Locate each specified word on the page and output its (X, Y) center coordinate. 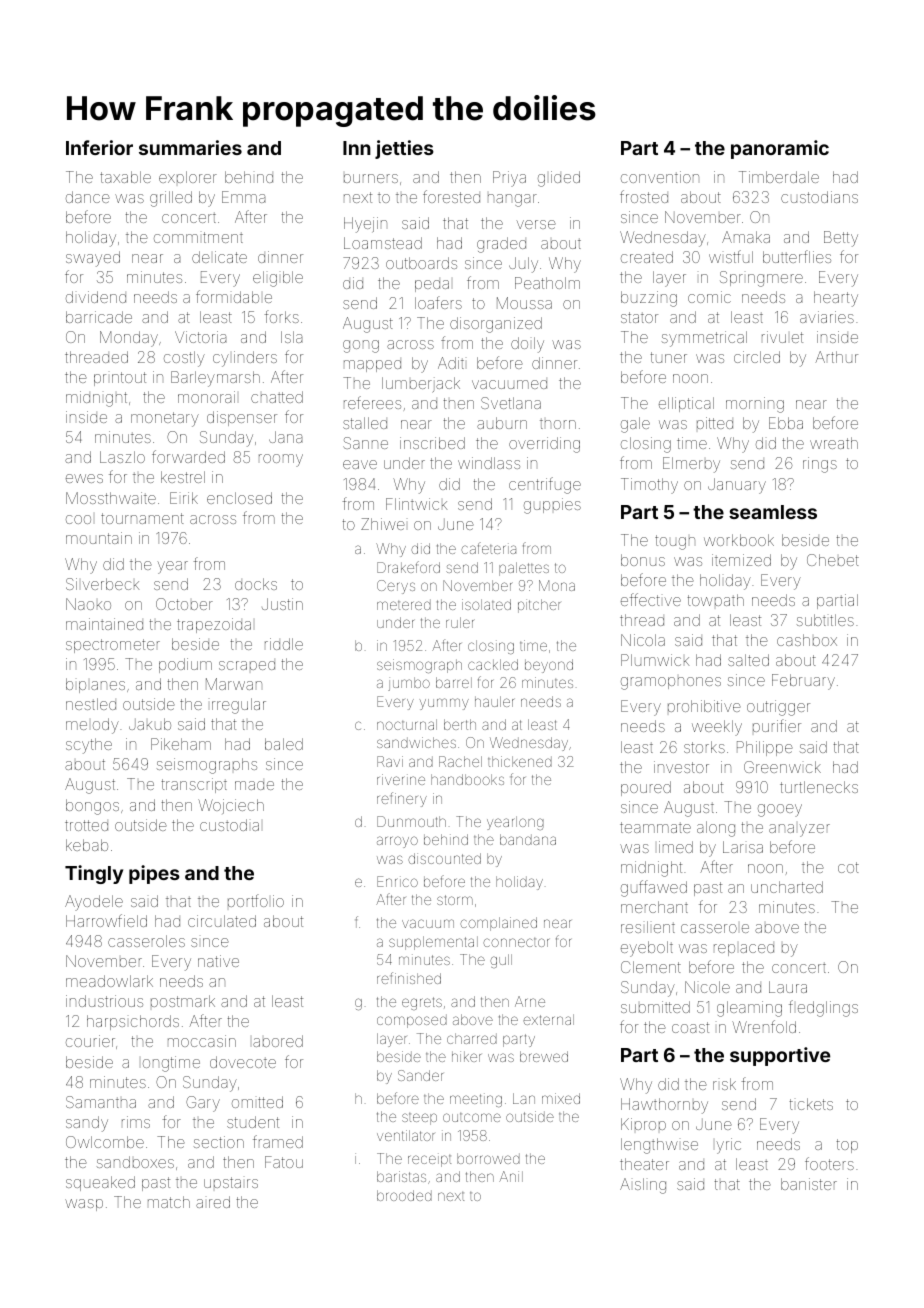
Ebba (786, 423)
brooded (404, 1195)
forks (281, 316)
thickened (520, 761)
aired (213, 1202)
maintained (104, 624)
